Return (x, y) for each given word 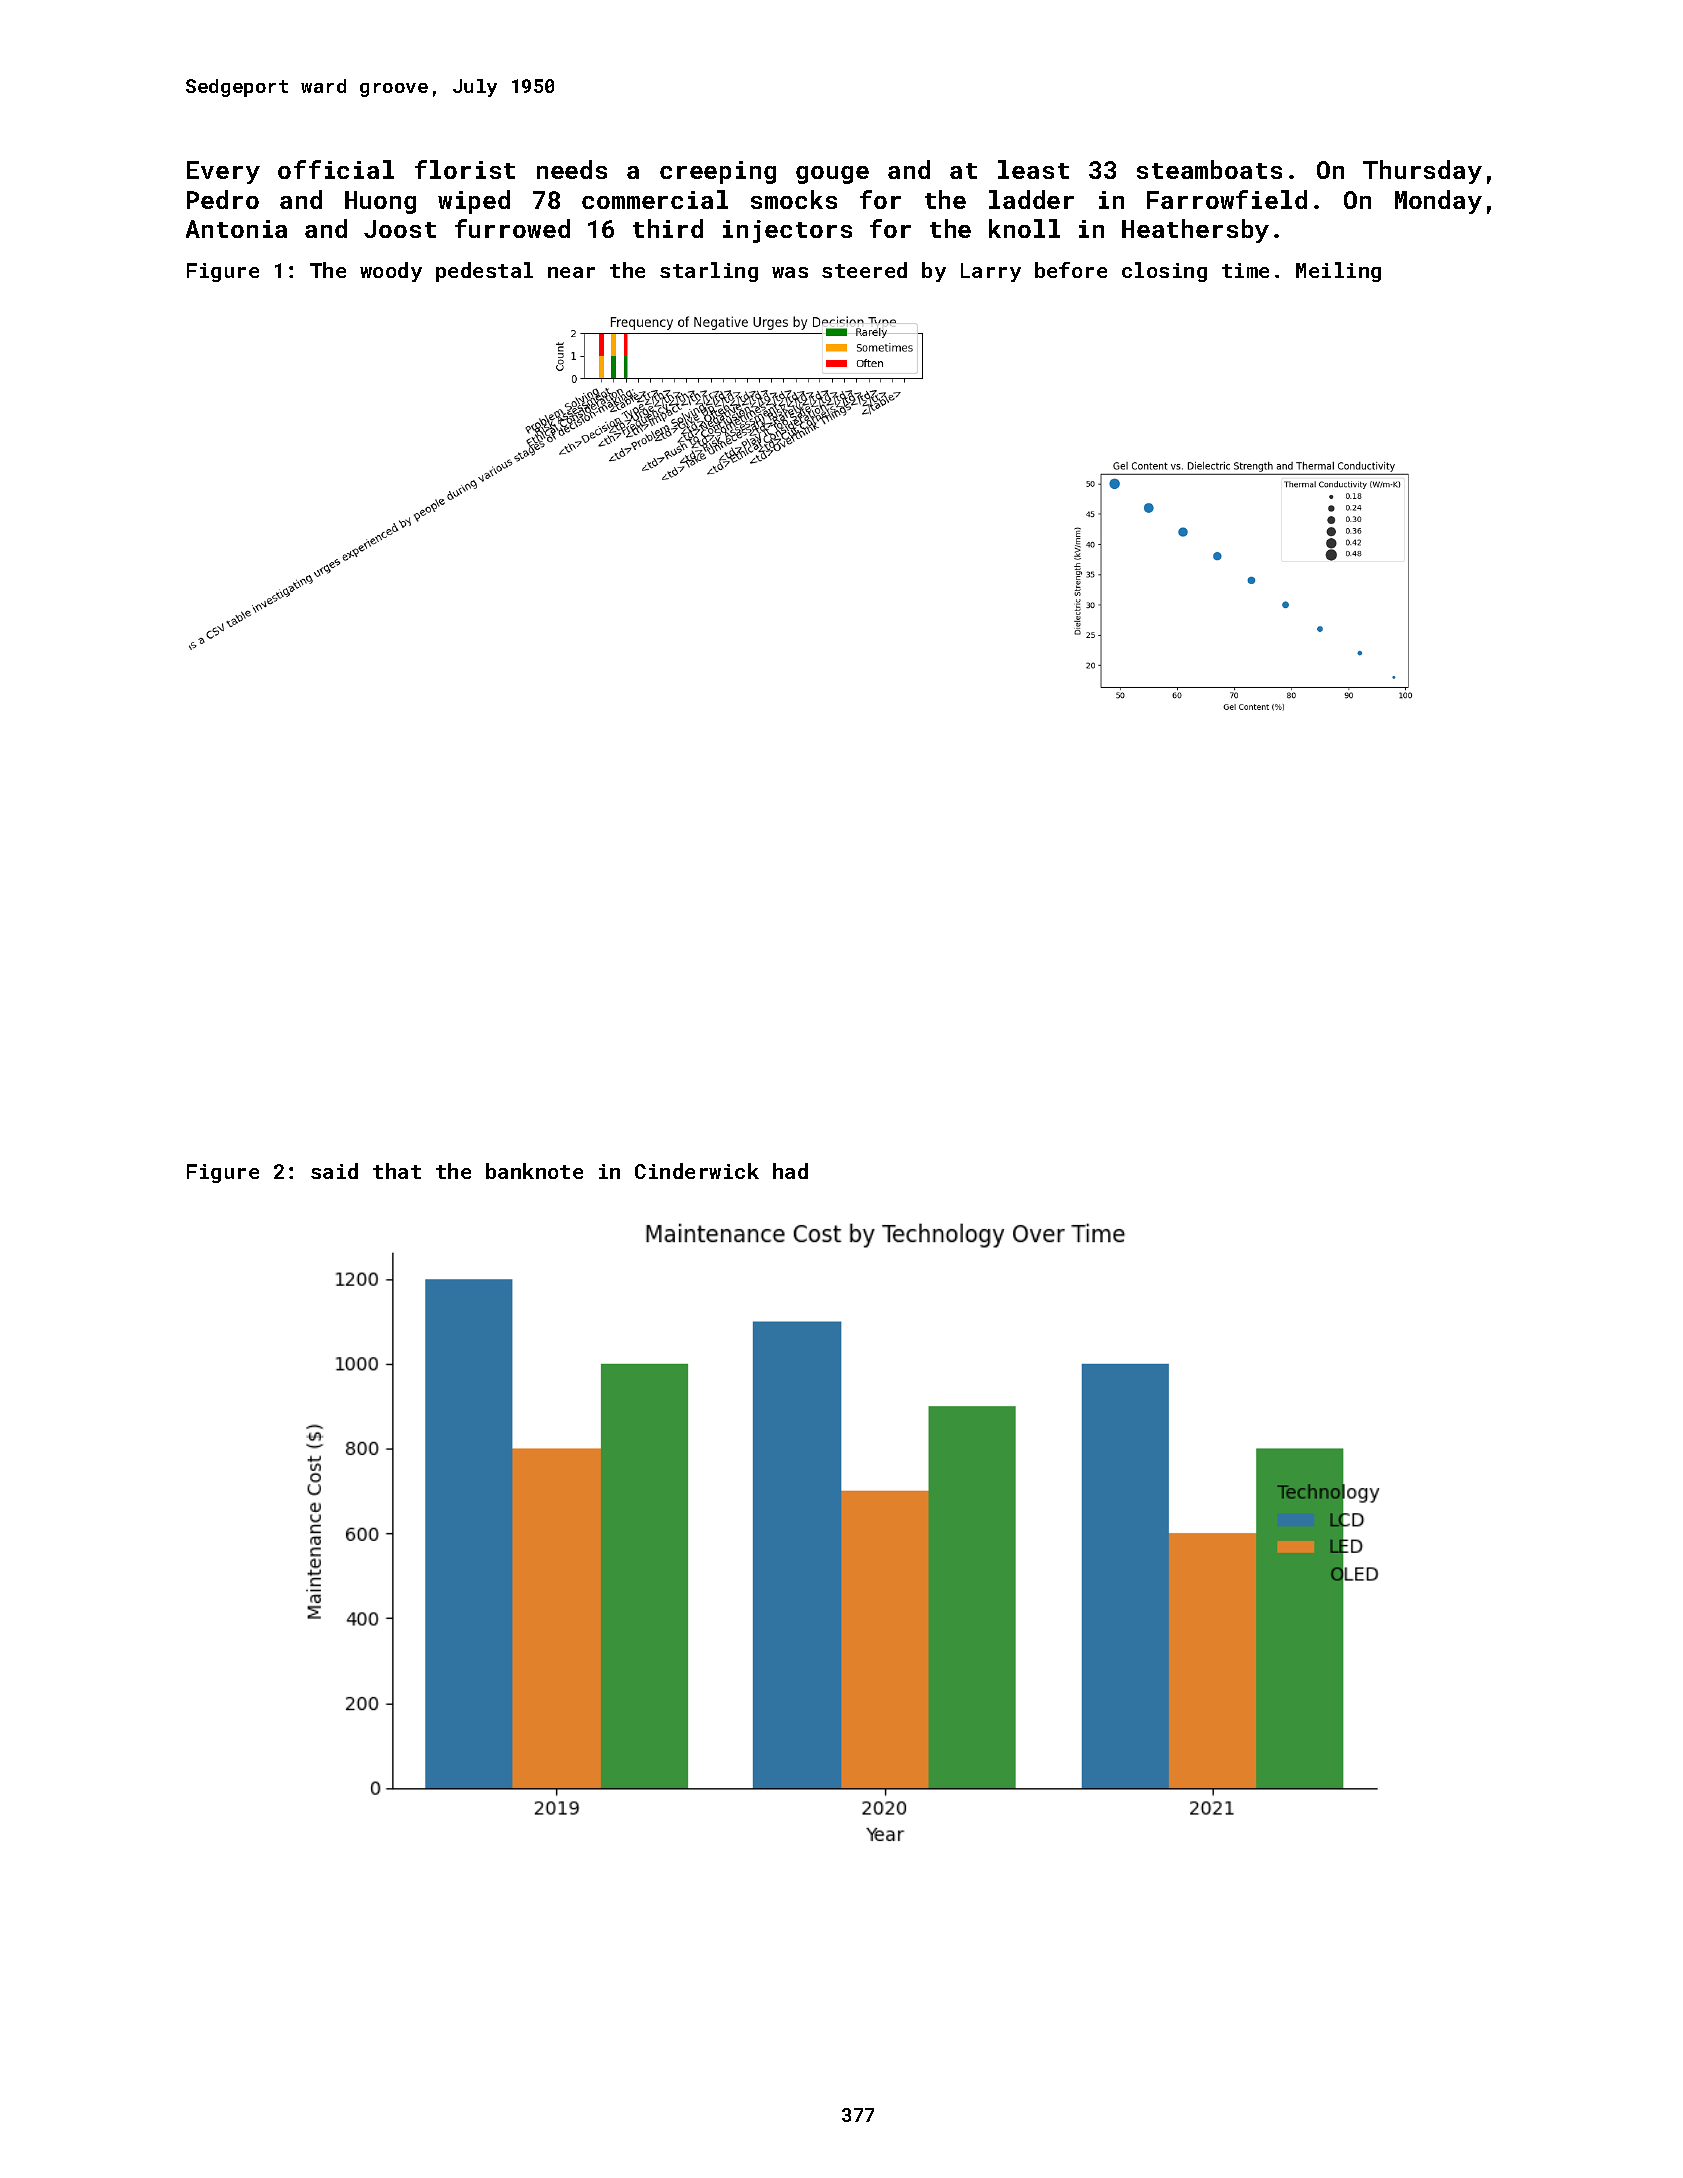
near (571, 272)
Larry (991, 272)
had (790, 1171)
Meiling (1338, 272)
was (790, 272)
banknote (534, 1171)
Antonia (236, 229)
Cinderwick (697, 1171)
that (397, 1171)
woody (391, 272)
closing (1164, 272)
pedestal (484, 272)
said (334, 1171)
